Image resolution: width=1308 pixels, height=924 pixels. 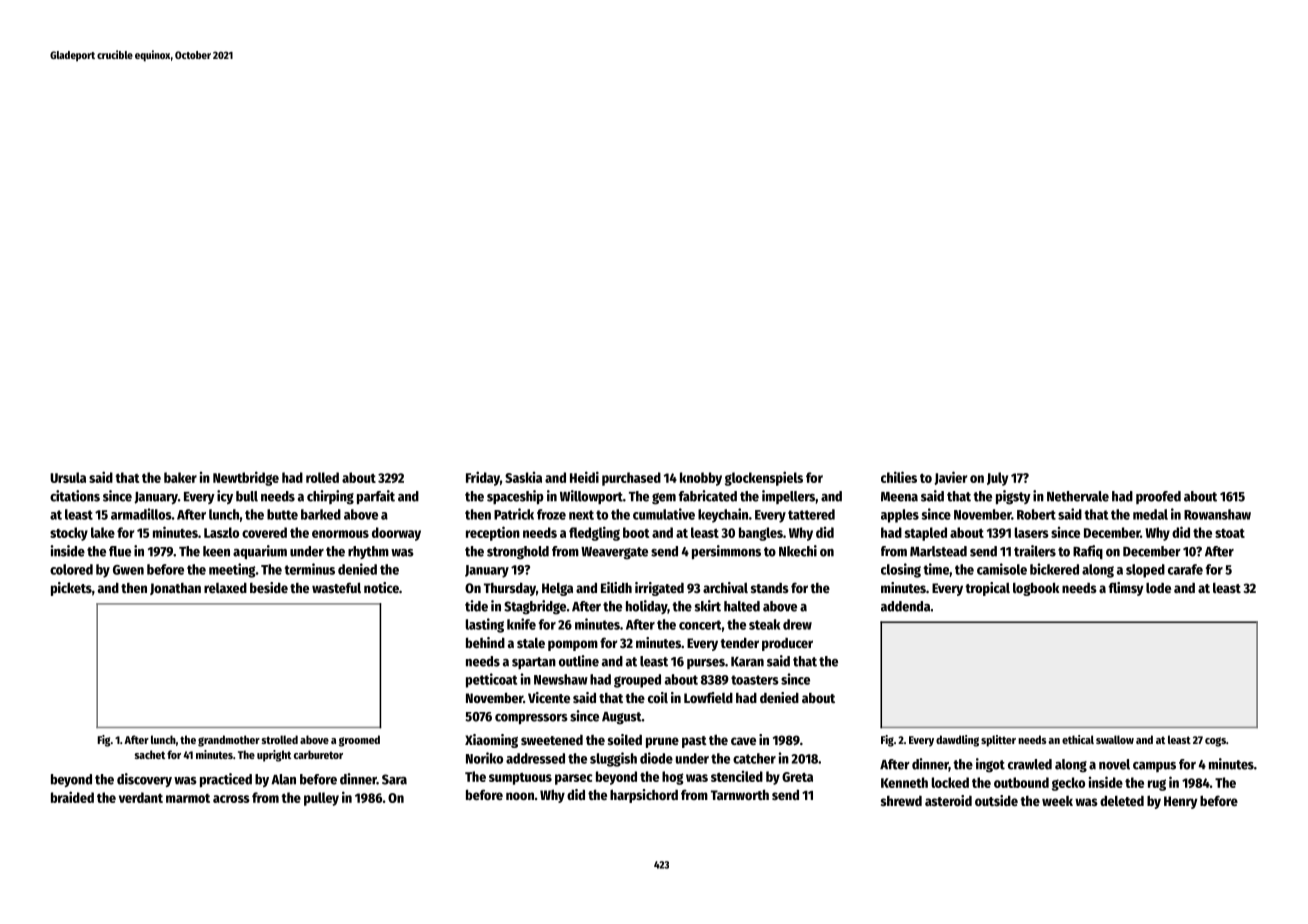 I want to click on Xiaoming, so click(x=491, y=741).
